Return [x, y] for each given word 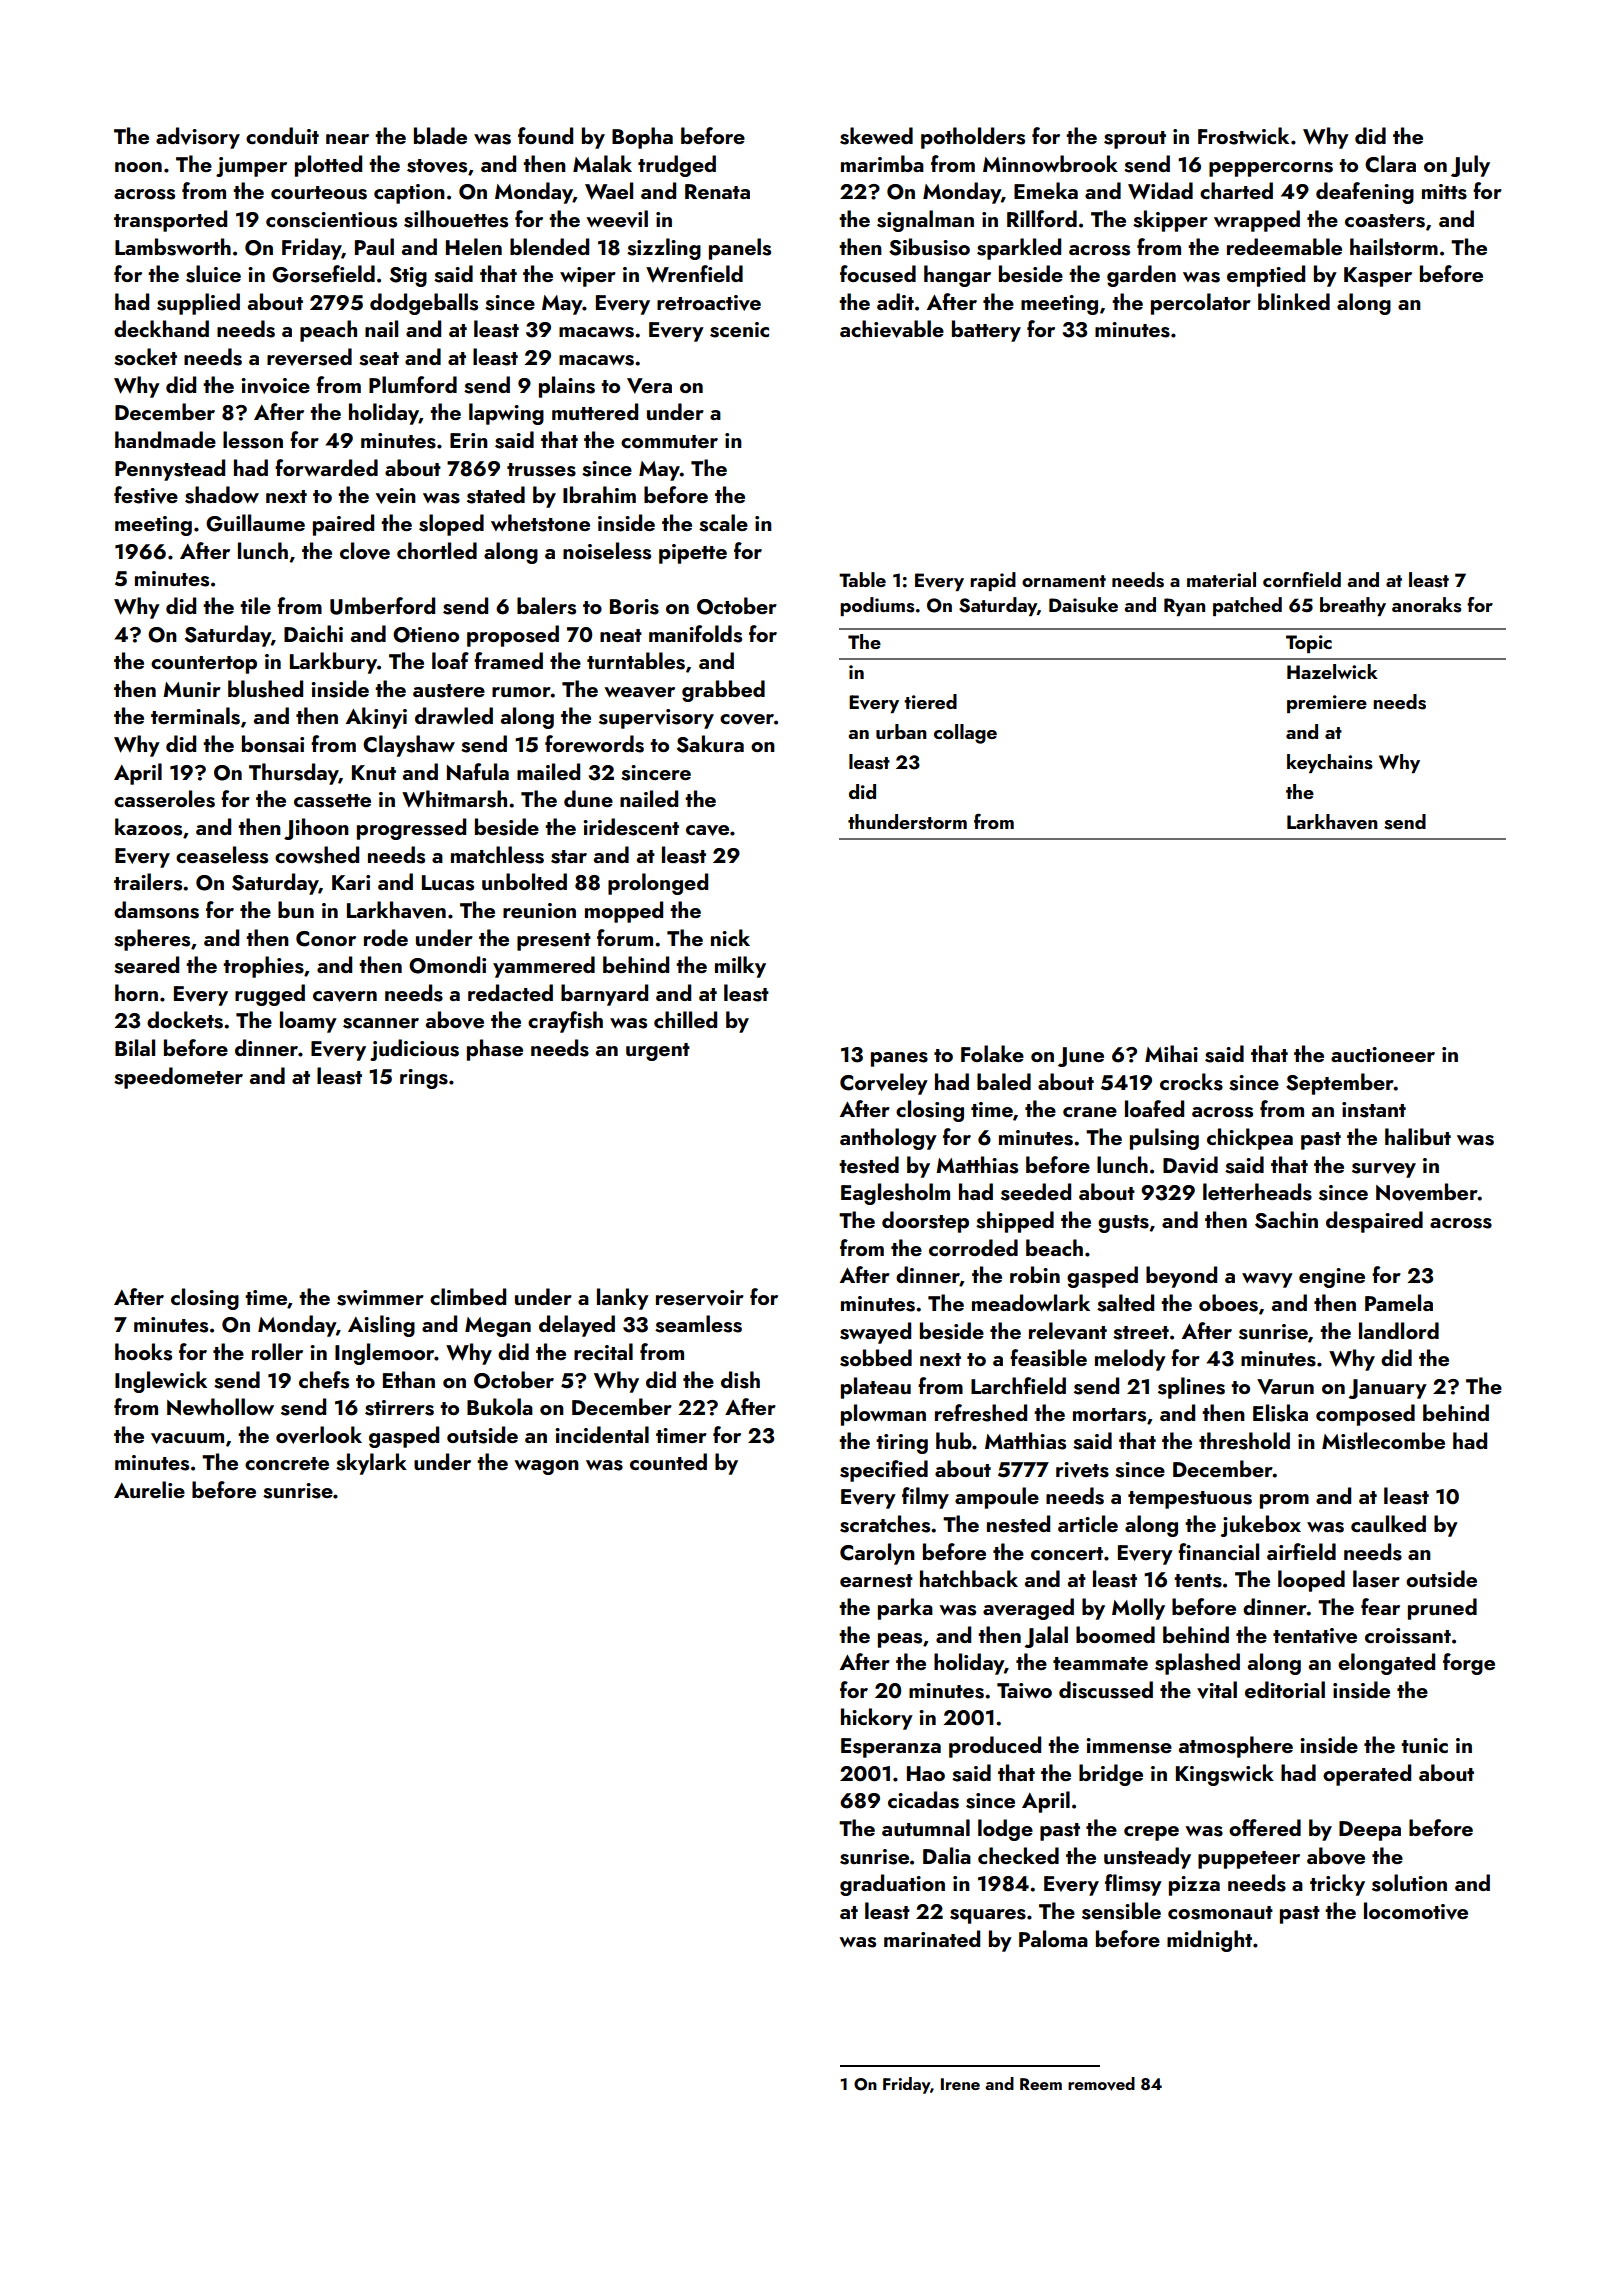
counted [668, 1461]
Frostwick [1243, 136]
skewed [876, 136]
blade [440, 135]
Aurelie [149, 1489]
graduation [892, 1885]
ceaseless [222, 855]
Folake [992, 1053]
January [1387, 1389]
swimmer [380, 1298]
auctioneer [1383, 1054]
